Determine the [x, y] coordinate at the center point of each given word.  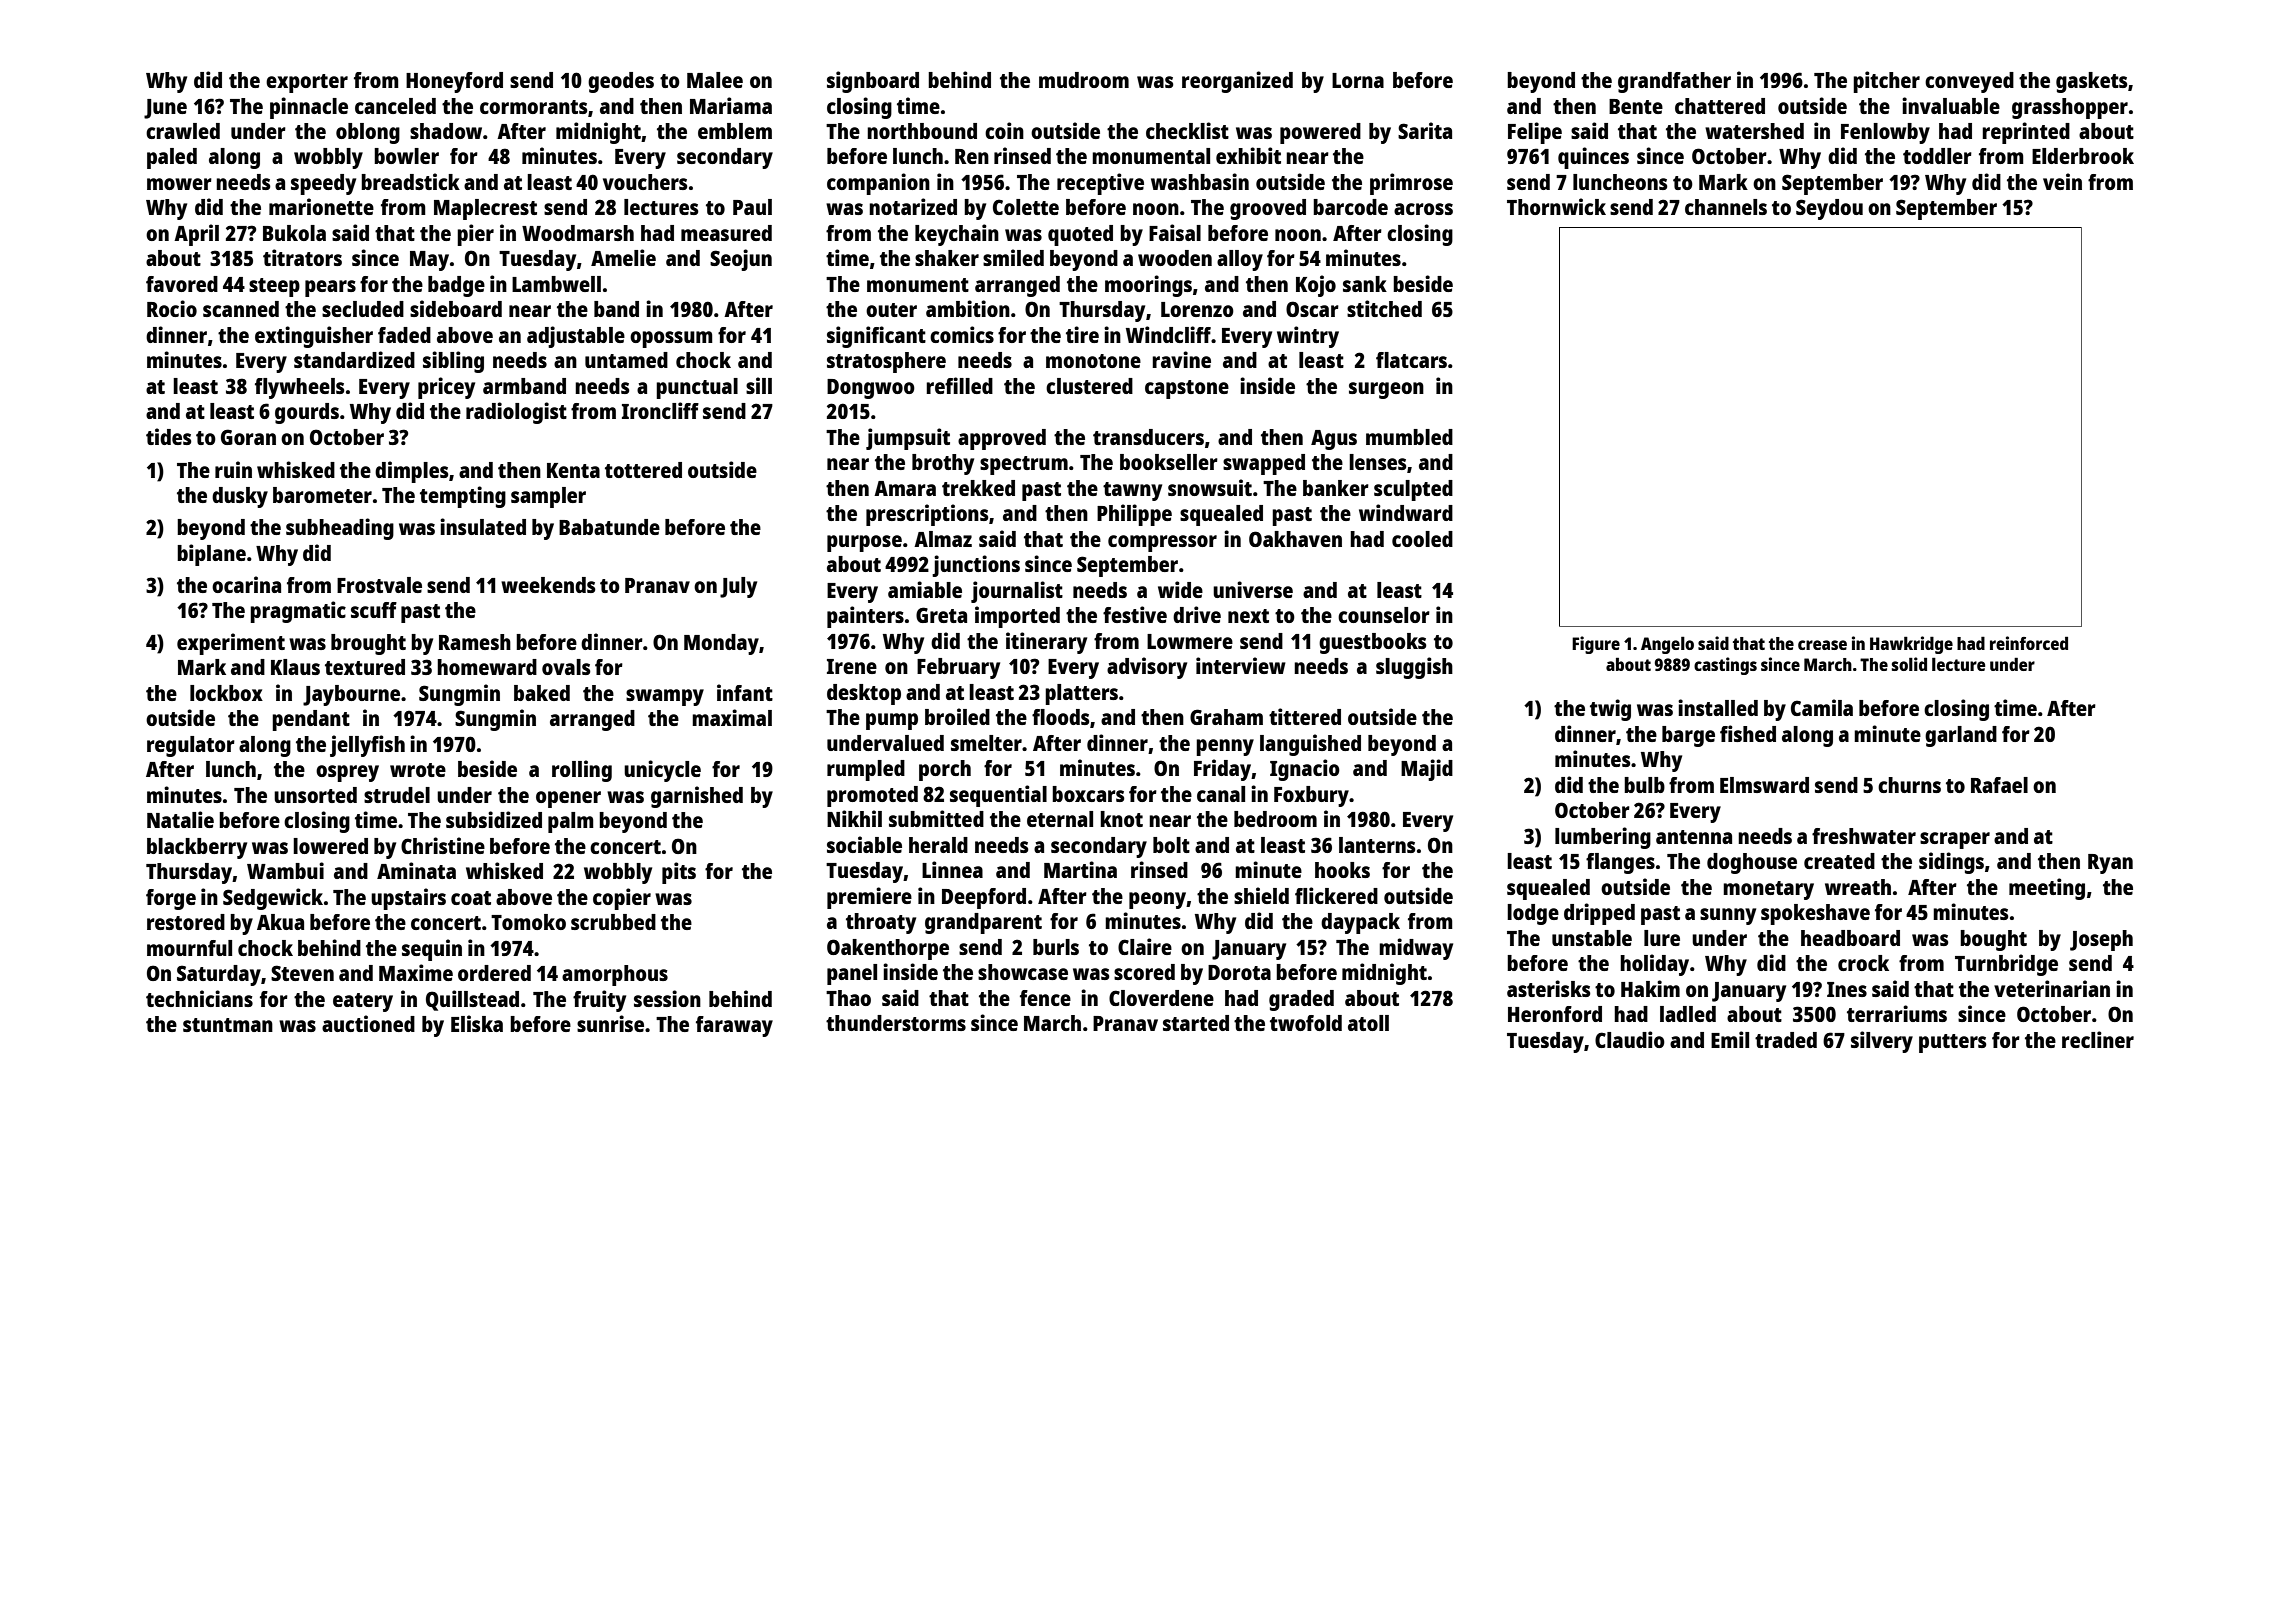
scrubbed [613, 922]
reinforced [2029, 643]
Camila [1822, 707]
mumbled [1409, 437]
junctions [976, 566]
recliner [2098, 1039]
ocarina [246, 584]
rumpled [866, 770]
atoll [1368, 1023]
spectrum [1024, 465]
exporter [307, 83]
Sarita [1425, 130]
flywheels [300, 388]
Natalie [180, 819]
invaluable [1951, 105]
